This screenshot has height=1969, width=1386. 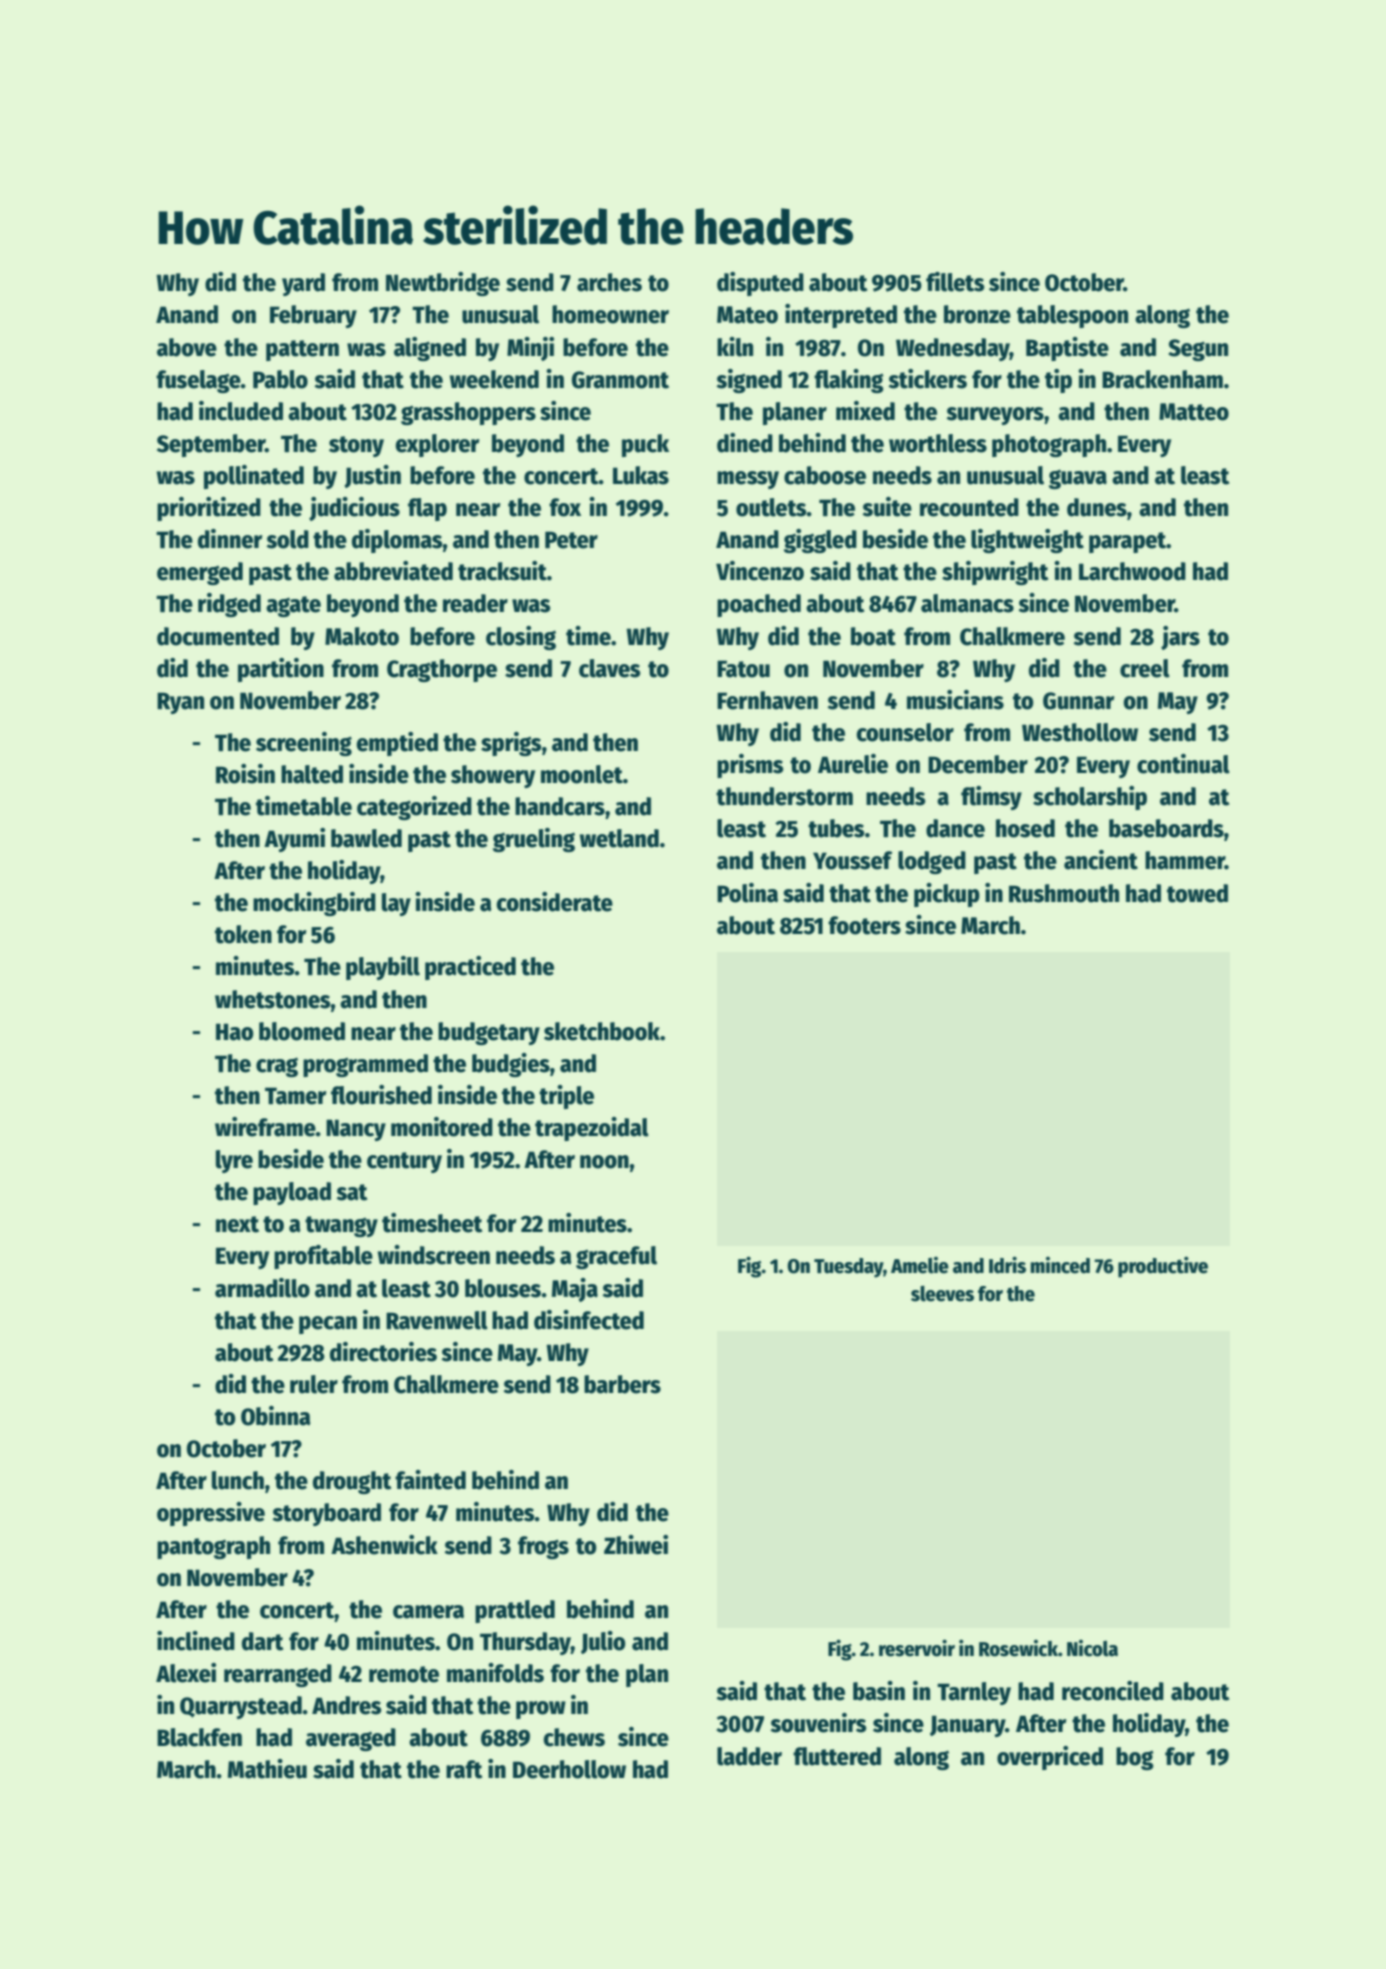 I want to click on overpriced, so click(x=1050, y=1758).
